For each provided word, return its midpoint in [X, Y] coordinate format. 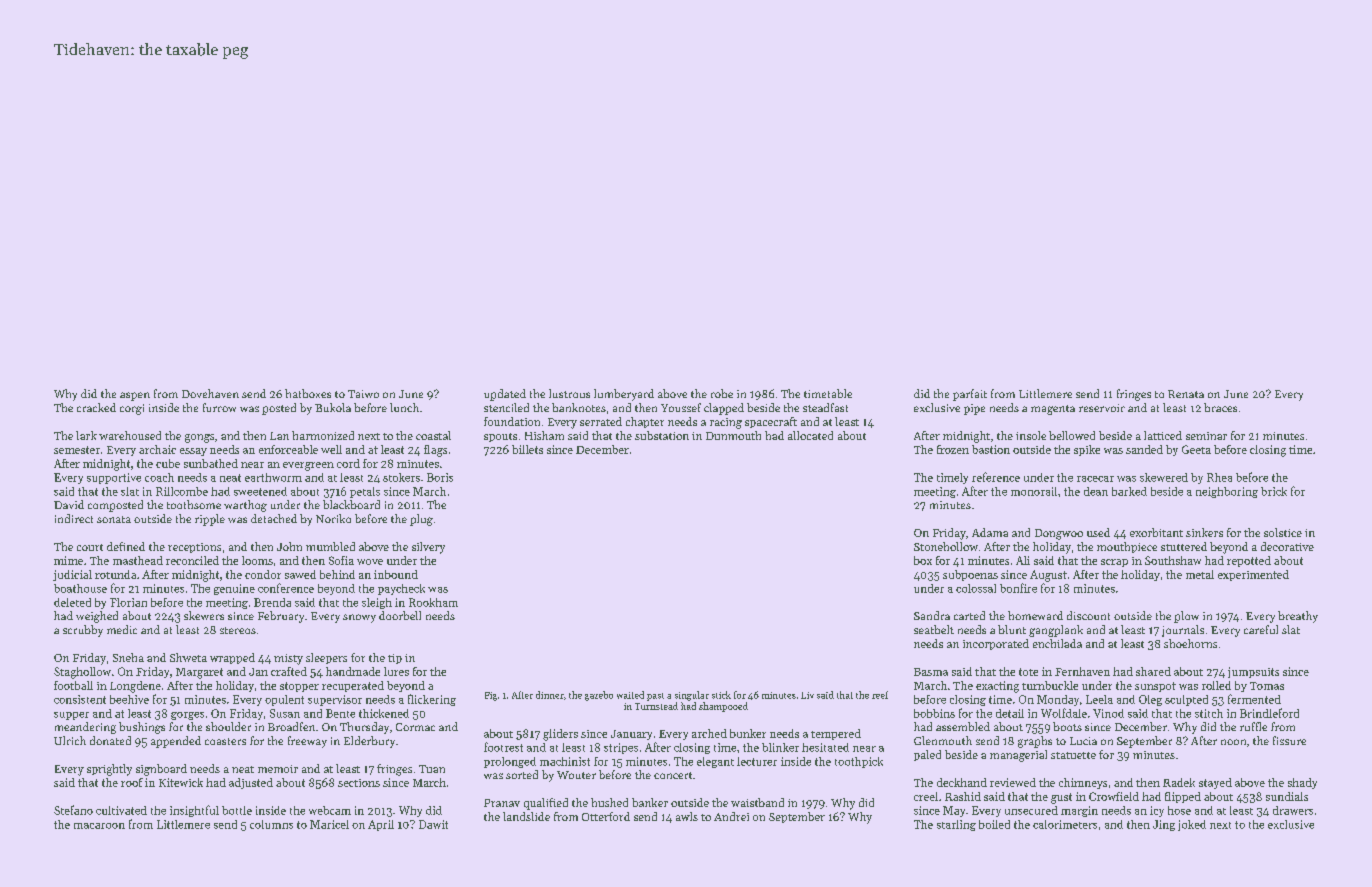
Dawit [433, 824]
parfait [970, 395]
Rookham [433, 602]
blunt [1012, 629]
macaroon [99, 826]
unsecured [1031, 810]
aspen [135, 396]
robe [722, 393]
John [289, 546]
